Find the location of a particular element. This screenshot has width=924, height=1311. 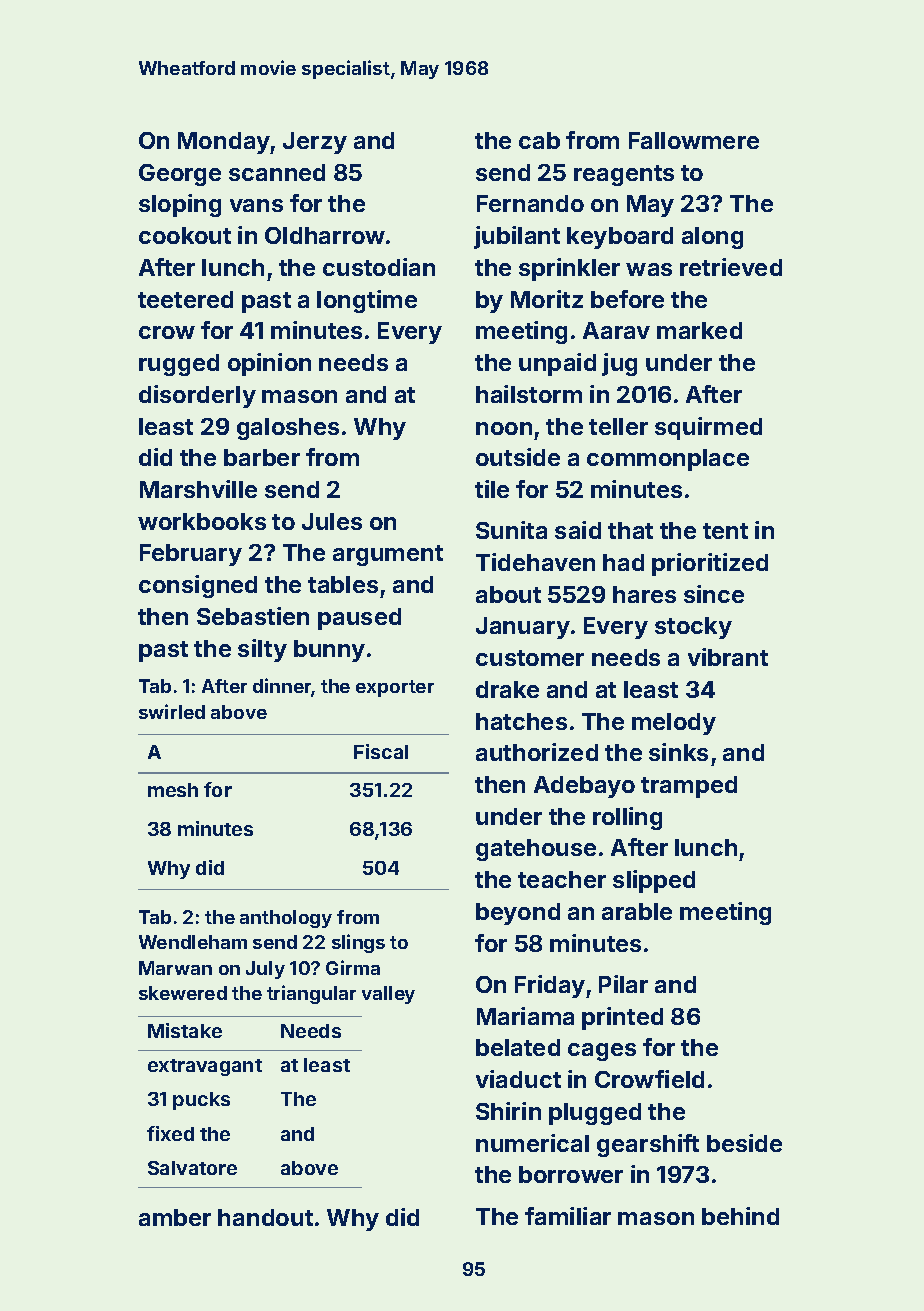

amber is located at coordinates (175, 1217).
